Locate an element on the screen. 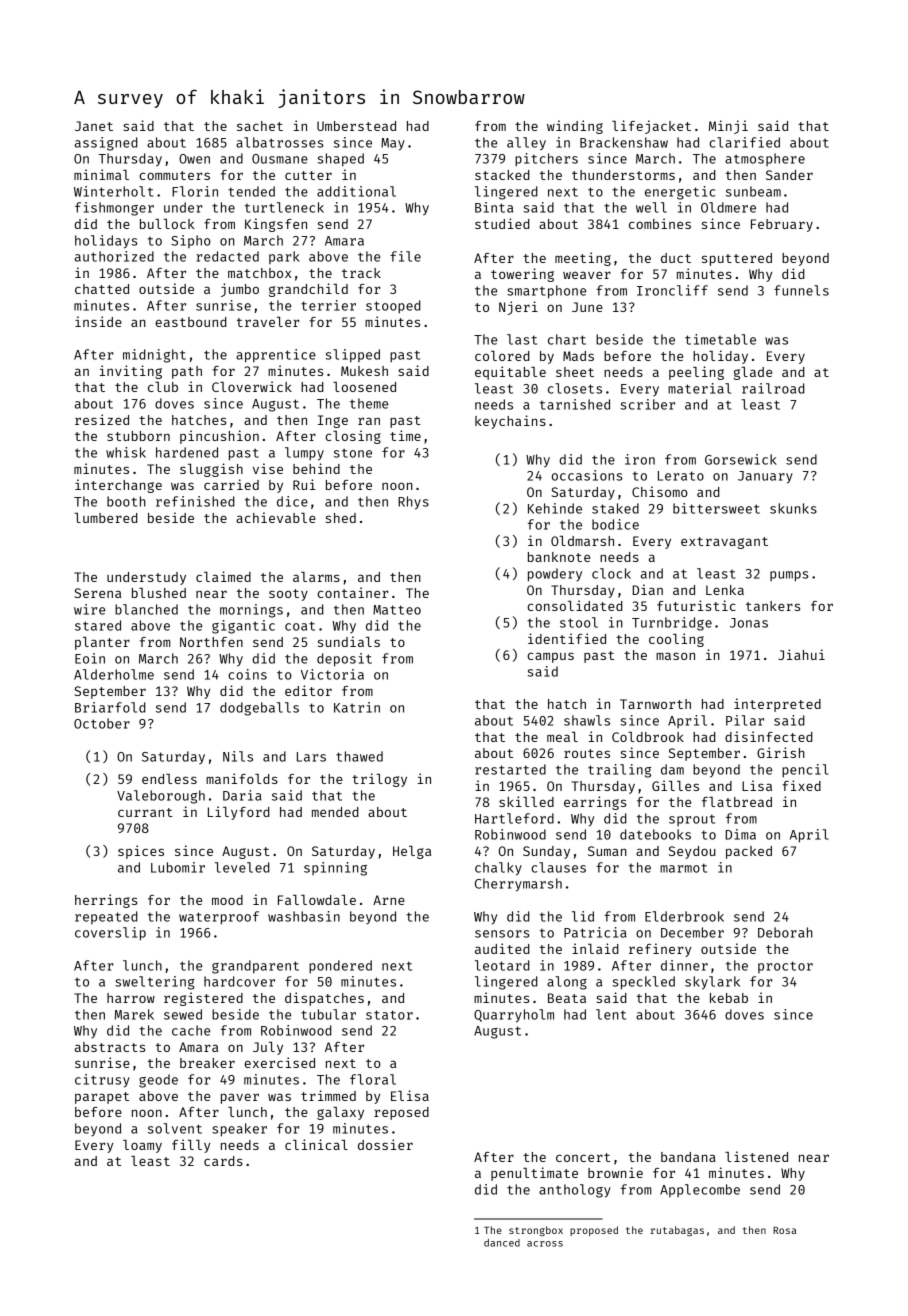 Image resolution: width=908 pixels, height=1316 pixels. sewed is located at coordinates (183, 1014).
